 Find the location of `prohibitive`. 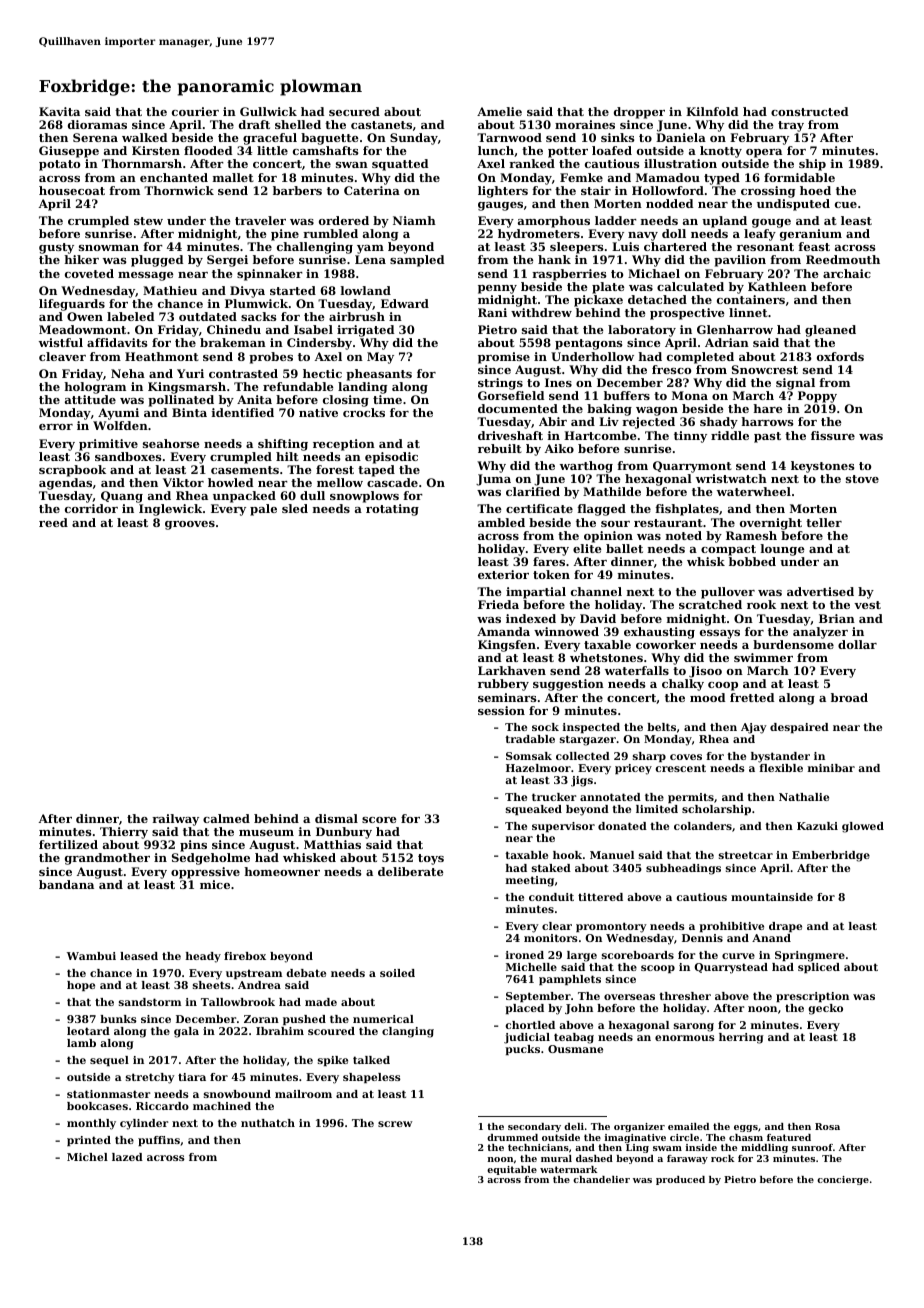

prohibitive is located at coordinates (731, 927).
